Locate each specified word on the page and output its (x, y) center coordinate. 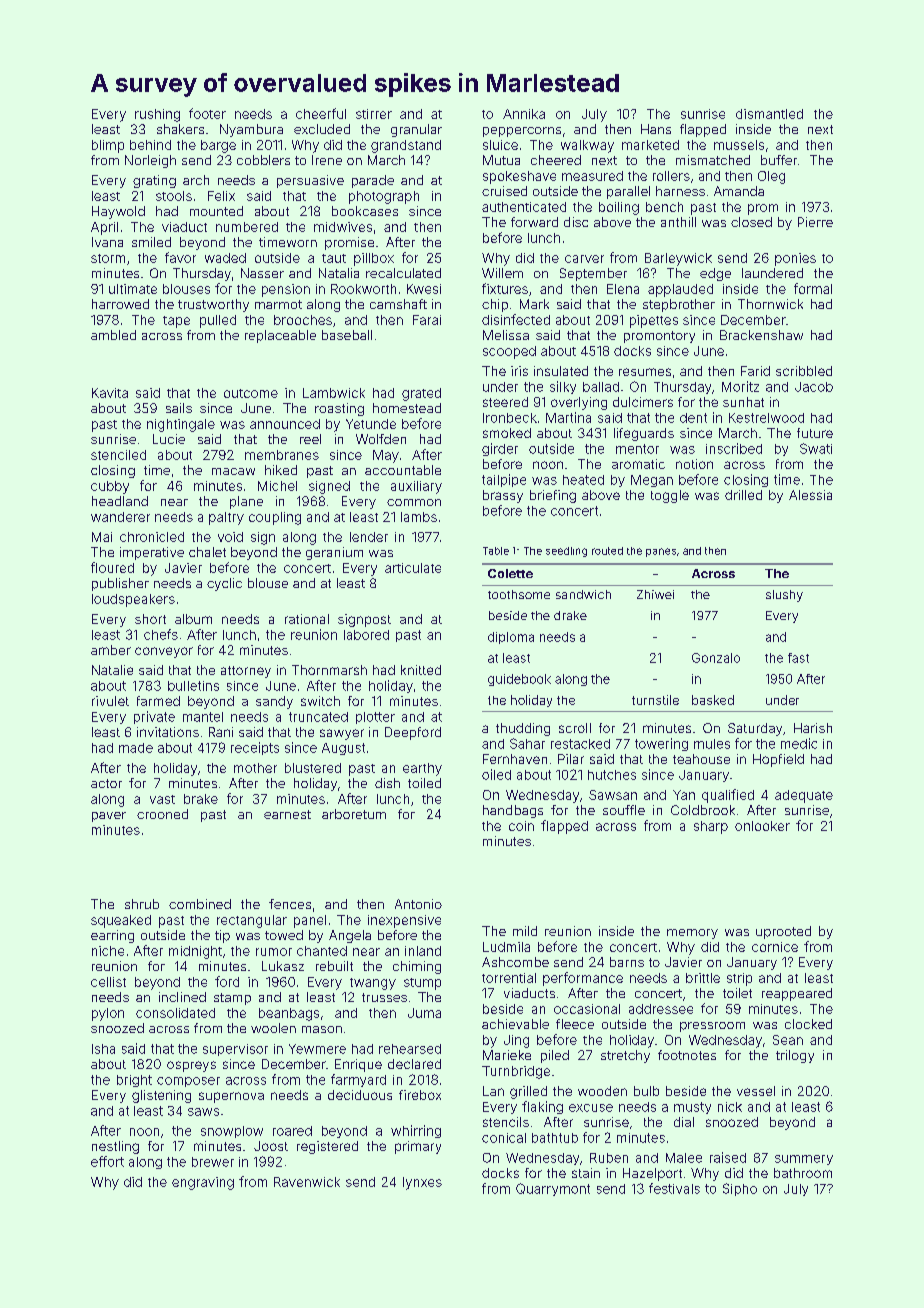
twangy (373, 984)
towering (661, 744)
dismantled (769, 114)
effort (107, 1161)
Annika (524, 114)
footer (207, 113)
